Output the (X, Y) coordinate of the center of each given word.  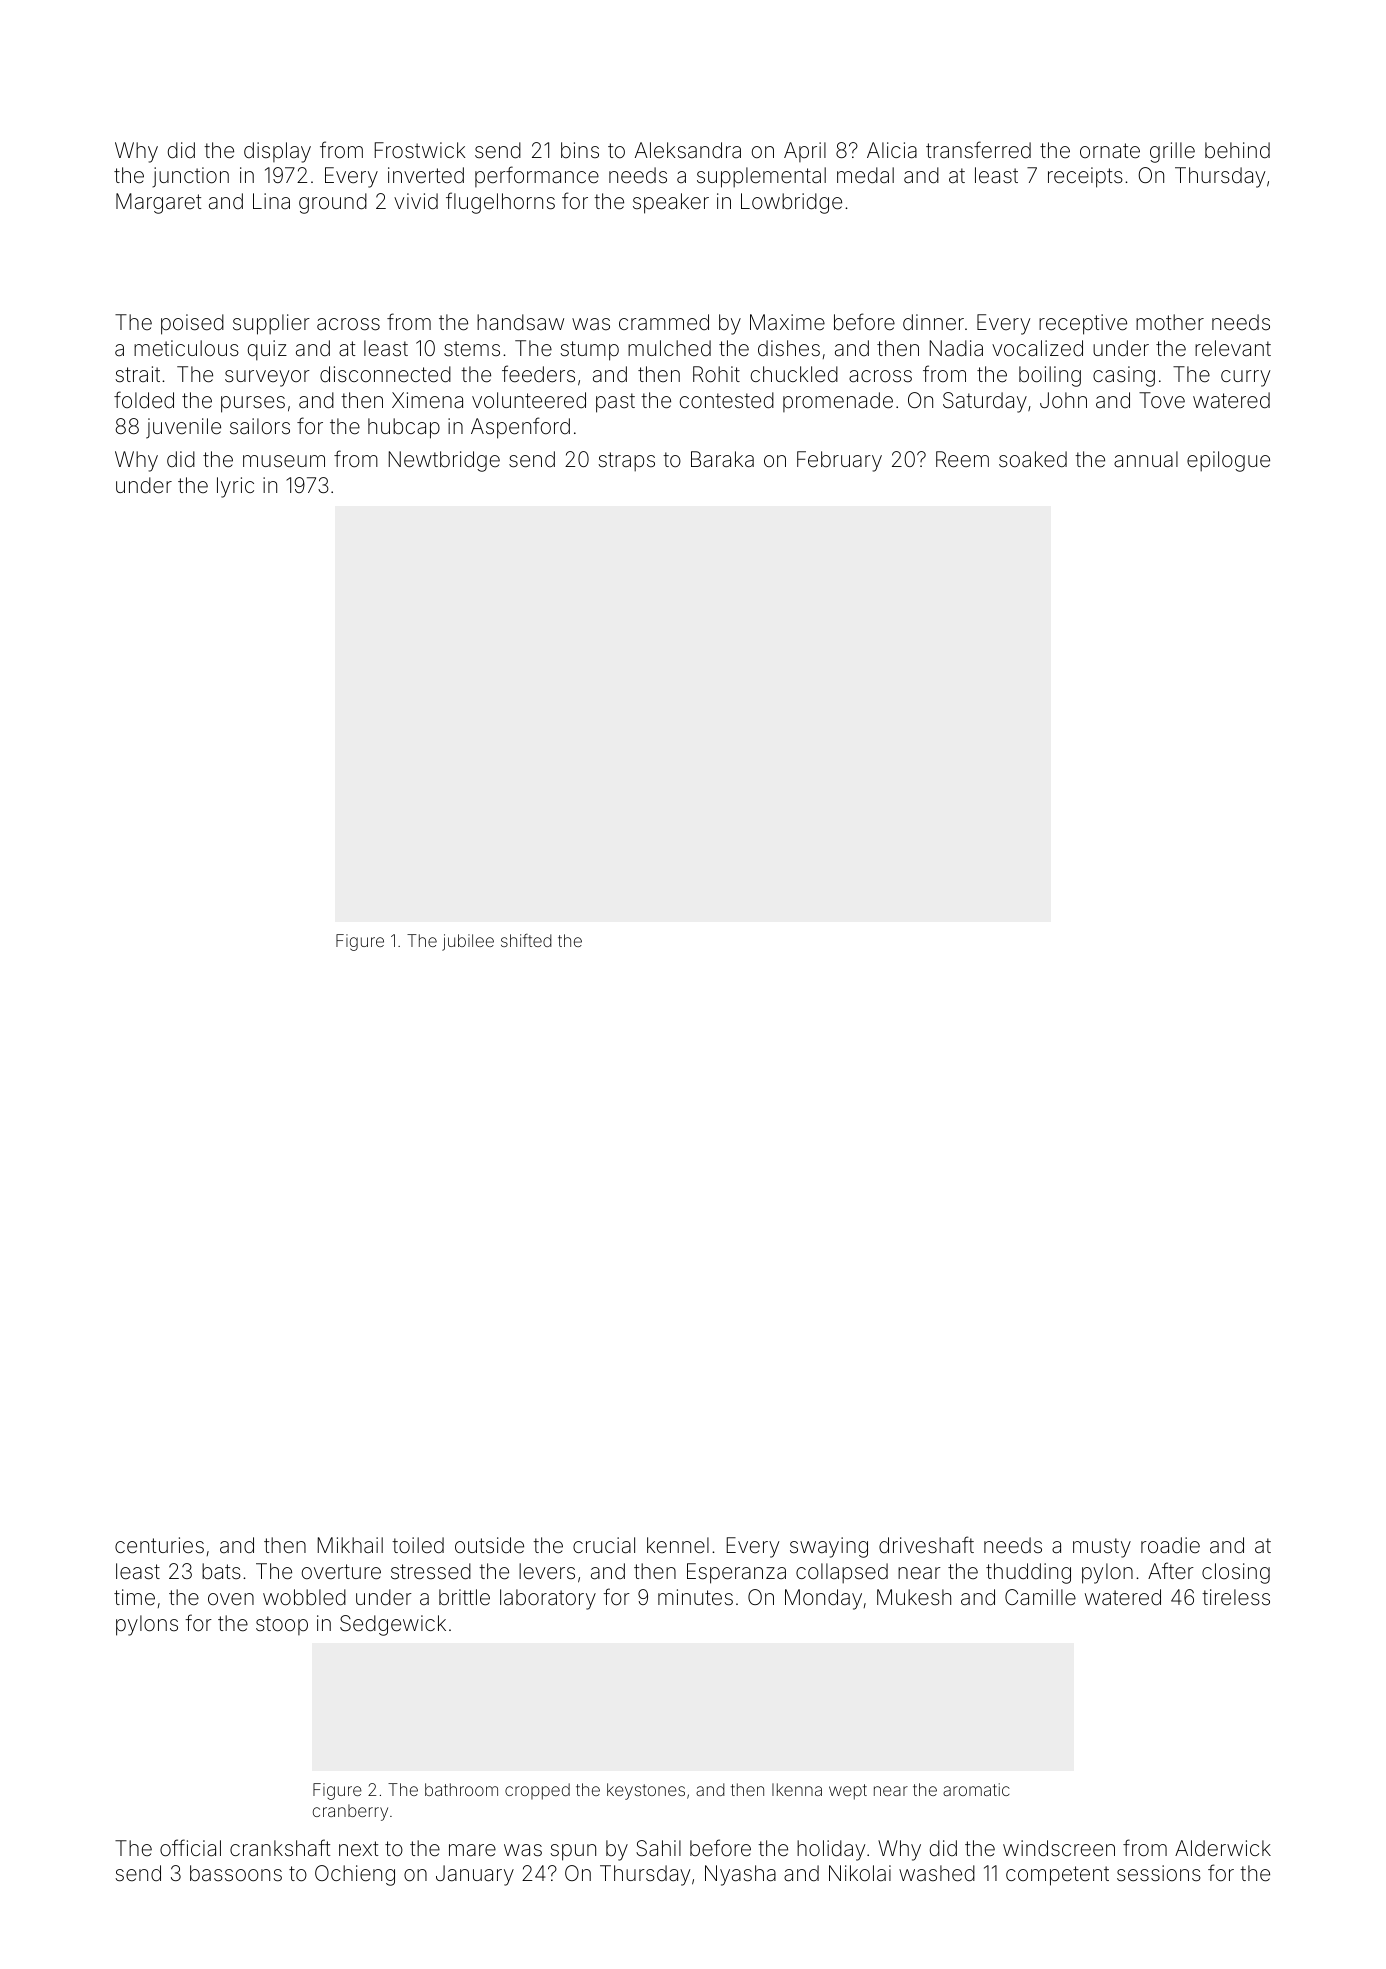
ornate (1110, 151)
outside (489, 1545)
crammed (664, 322)
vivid (416, 201)
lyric (235, 487)
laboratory (548, 1599)
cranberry (350, 1812)
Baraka (722, 459)
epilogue (1228, 461)
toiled (418, 1545)
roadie (1170, 1545)
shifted (526, 940)
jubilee (468, 942)
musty (1102, 1548)
